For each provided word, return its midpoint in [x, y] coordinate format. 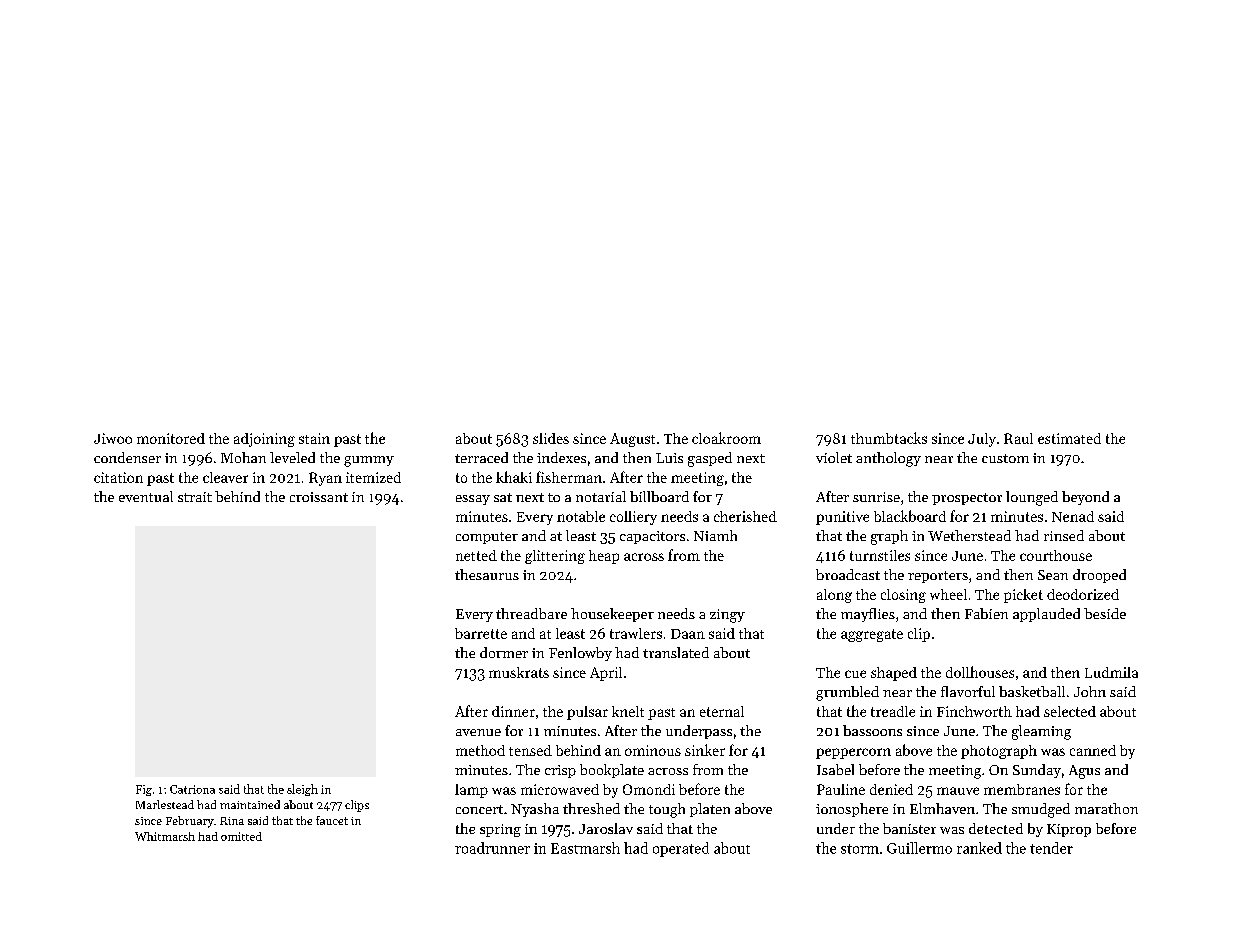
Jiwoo [113, 438]
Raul [1018, 438]
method [480, 750]
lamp [471, 791]
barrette [481, 633]
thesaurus [487, 574]
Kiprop [1069, 830]
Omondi [649, 789]
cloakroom [726, 438]
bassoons [872, 730]
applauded [1046, 615]
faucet [332, 820]
